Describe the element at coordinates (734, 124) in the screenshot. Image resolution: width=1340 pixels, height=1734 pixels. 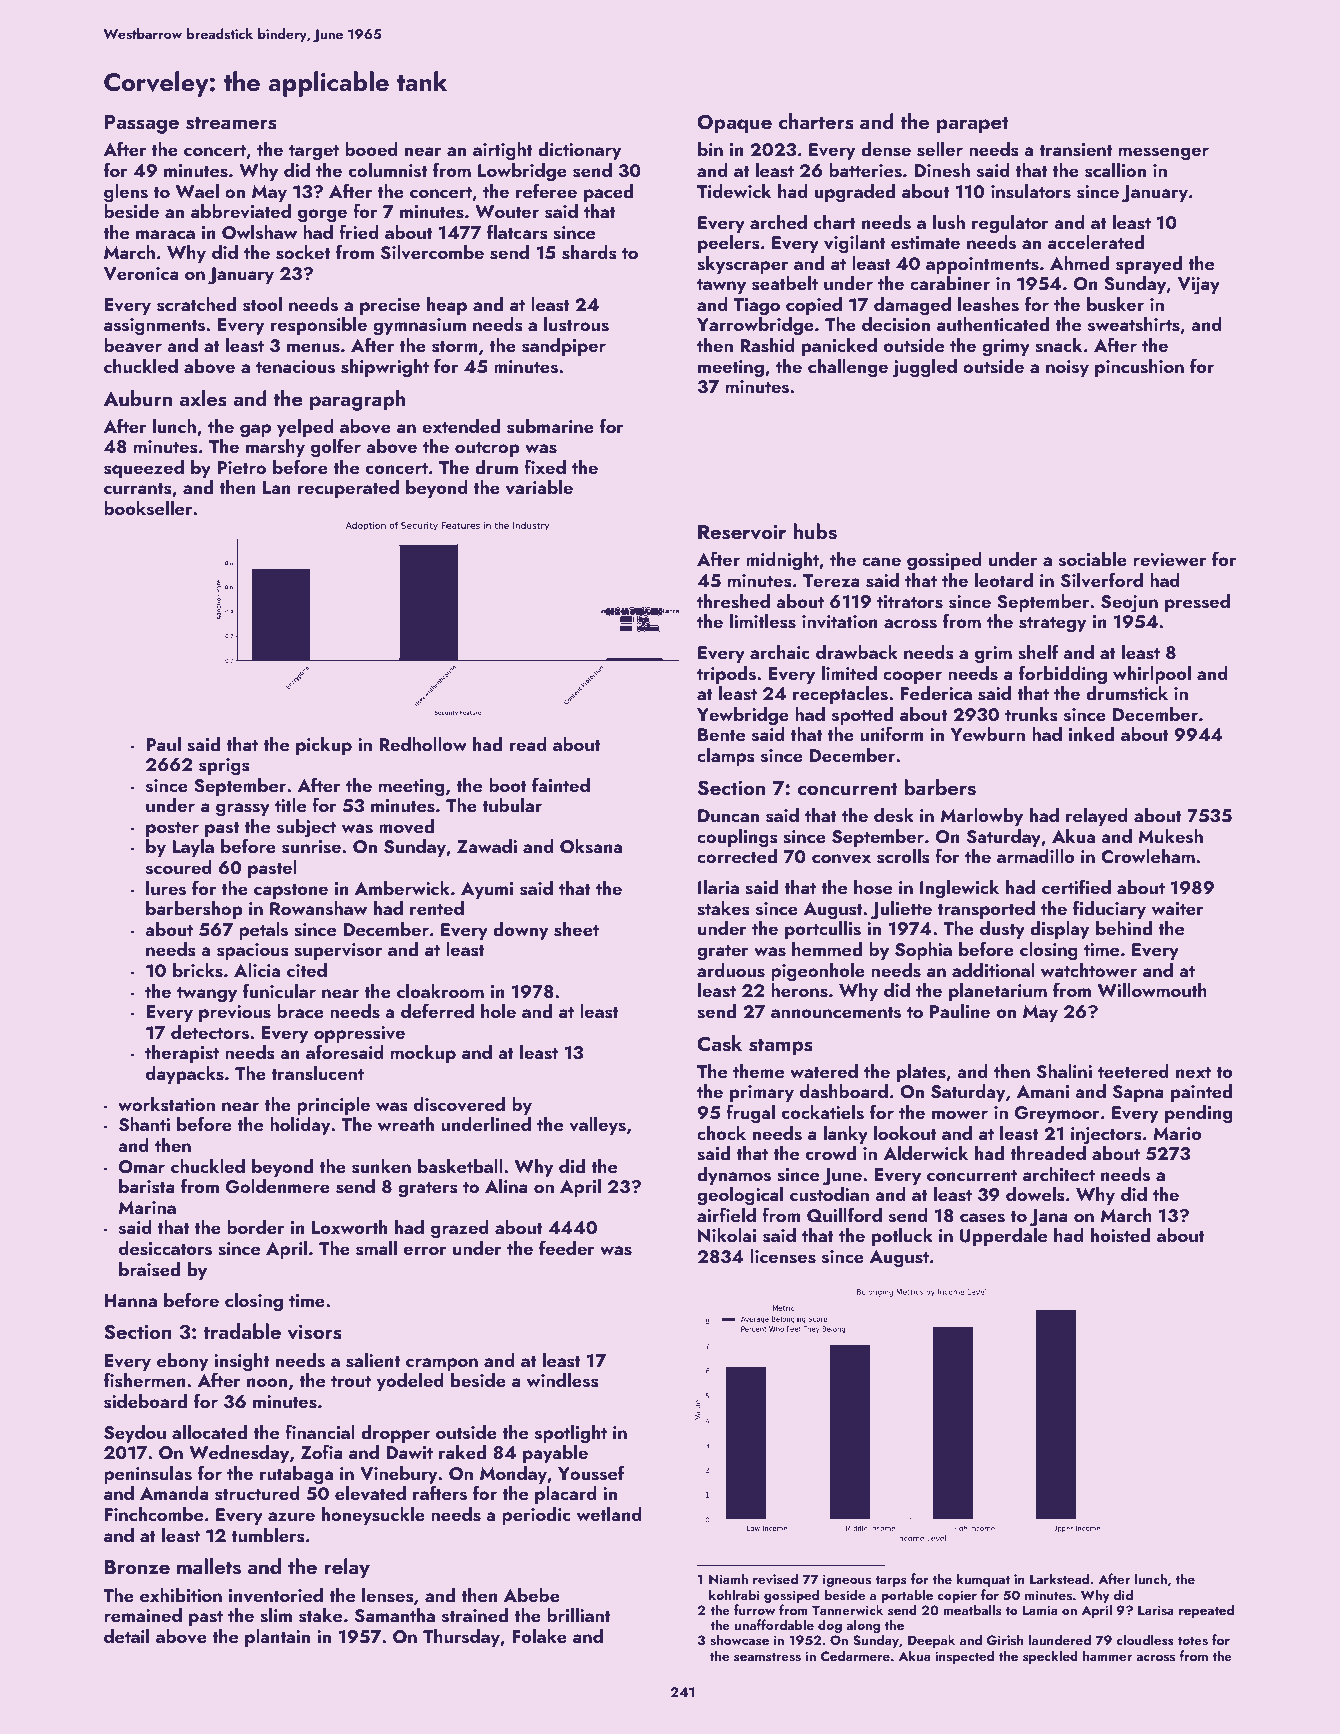
I see `Opaque` at that location.
